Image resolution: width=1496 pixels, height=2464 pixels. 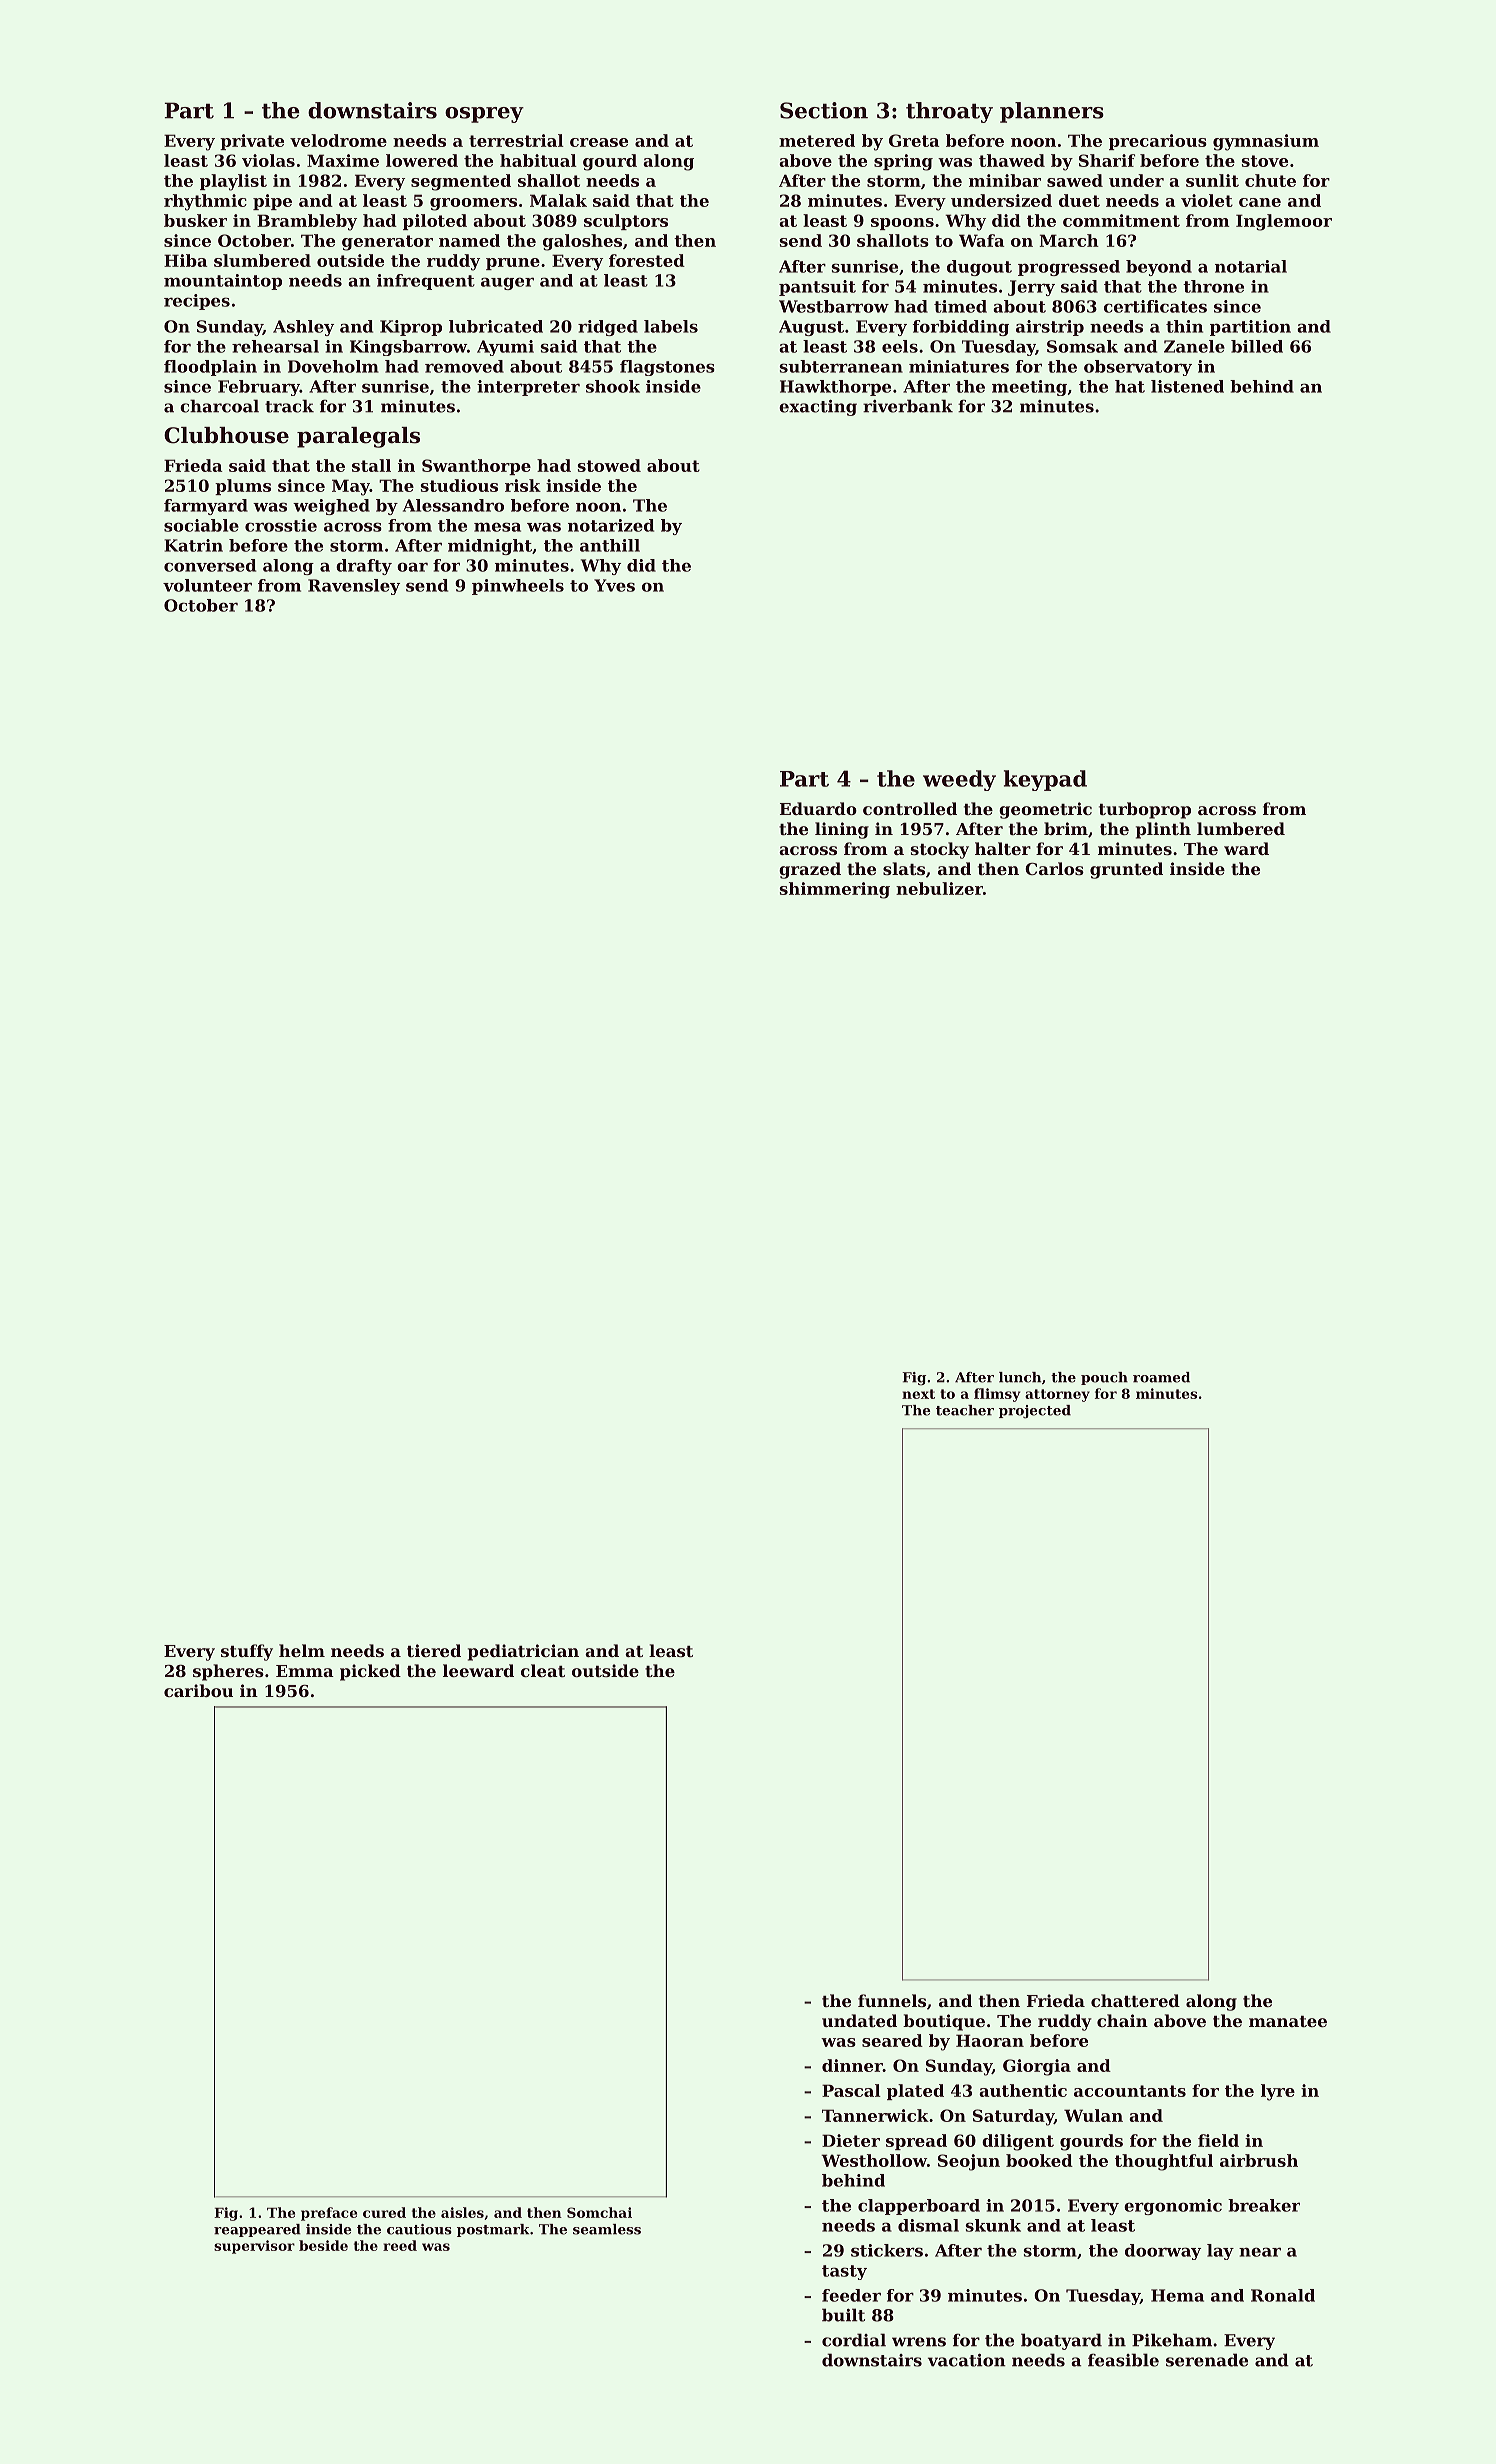 I want to click on cautious, so click(x=419, y=2229).
